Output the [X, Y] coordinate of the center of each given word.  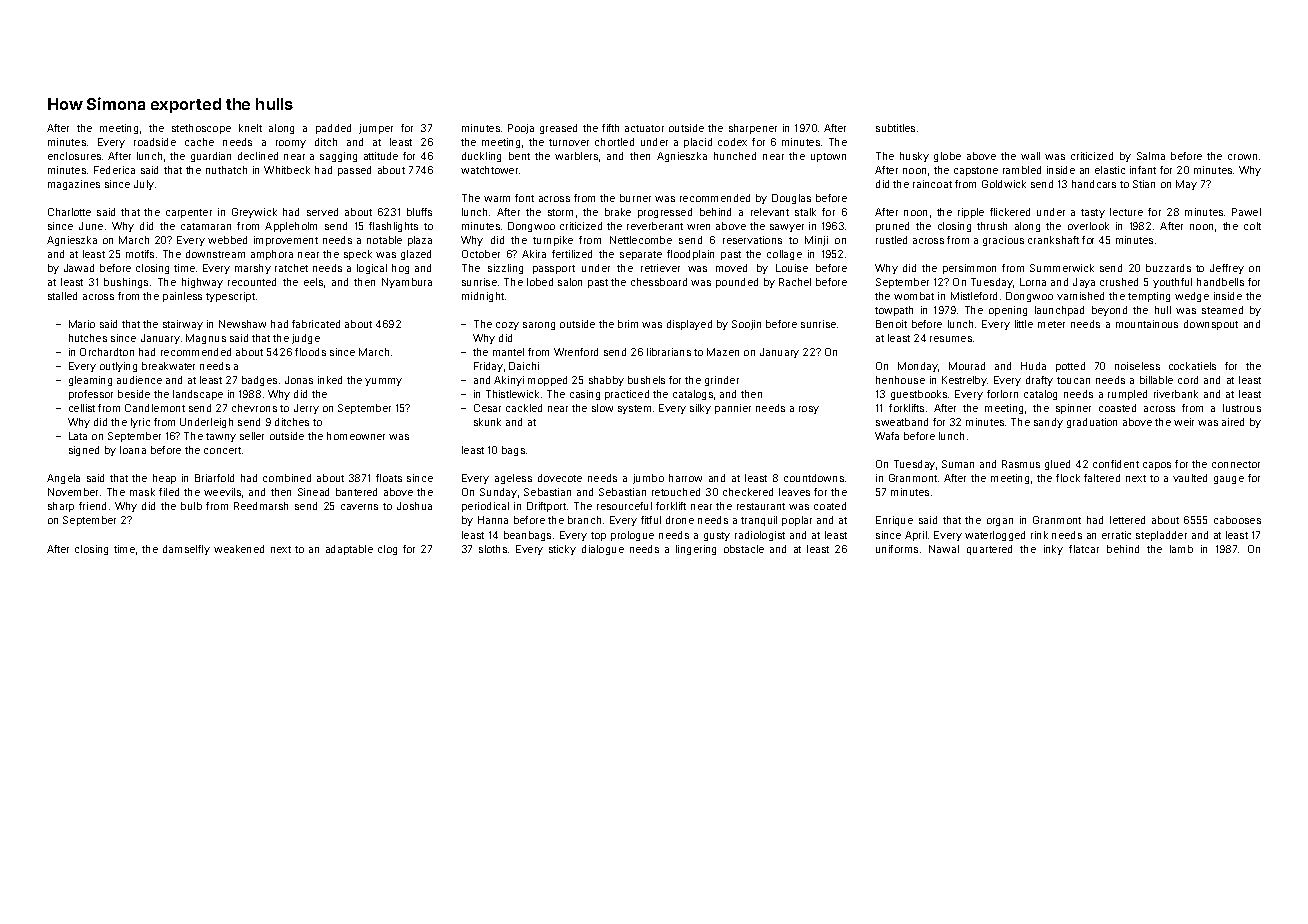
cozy [507, 326]
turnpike [553, 241]
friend [92, 506]
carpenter [189, 213]
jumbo [648, 479]
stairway [183, 325]
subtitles [895, 128]
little [1024, 324]
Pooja [521, 129]
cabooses [1237, 520]
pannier [733, 409]
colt [1252, 226]
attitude [381, 156]
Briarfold [214, 478]
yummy [383, 382]
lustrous [1242, 408]
